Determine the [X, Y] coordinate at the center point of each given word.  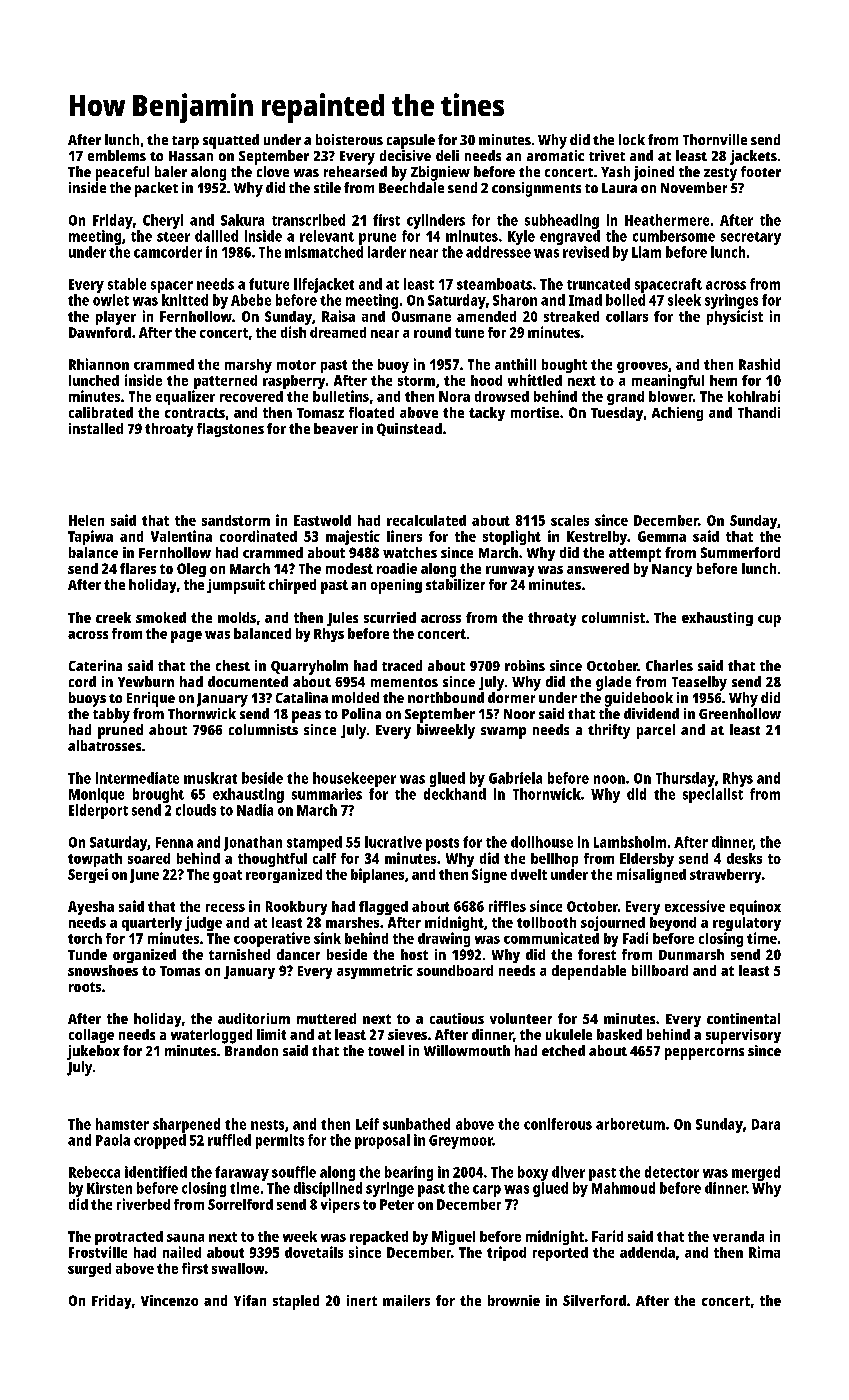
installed [96, 428]
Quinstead [409, 429]
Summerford [740, 552]
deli [447, 155]
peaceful [122, 173]
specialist [713, 795]
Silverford [594, 1300]
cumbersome [674, 236]
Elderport [98, 811]
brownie [514, 1300]
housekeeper [354, 779]
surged [89, 1270]
